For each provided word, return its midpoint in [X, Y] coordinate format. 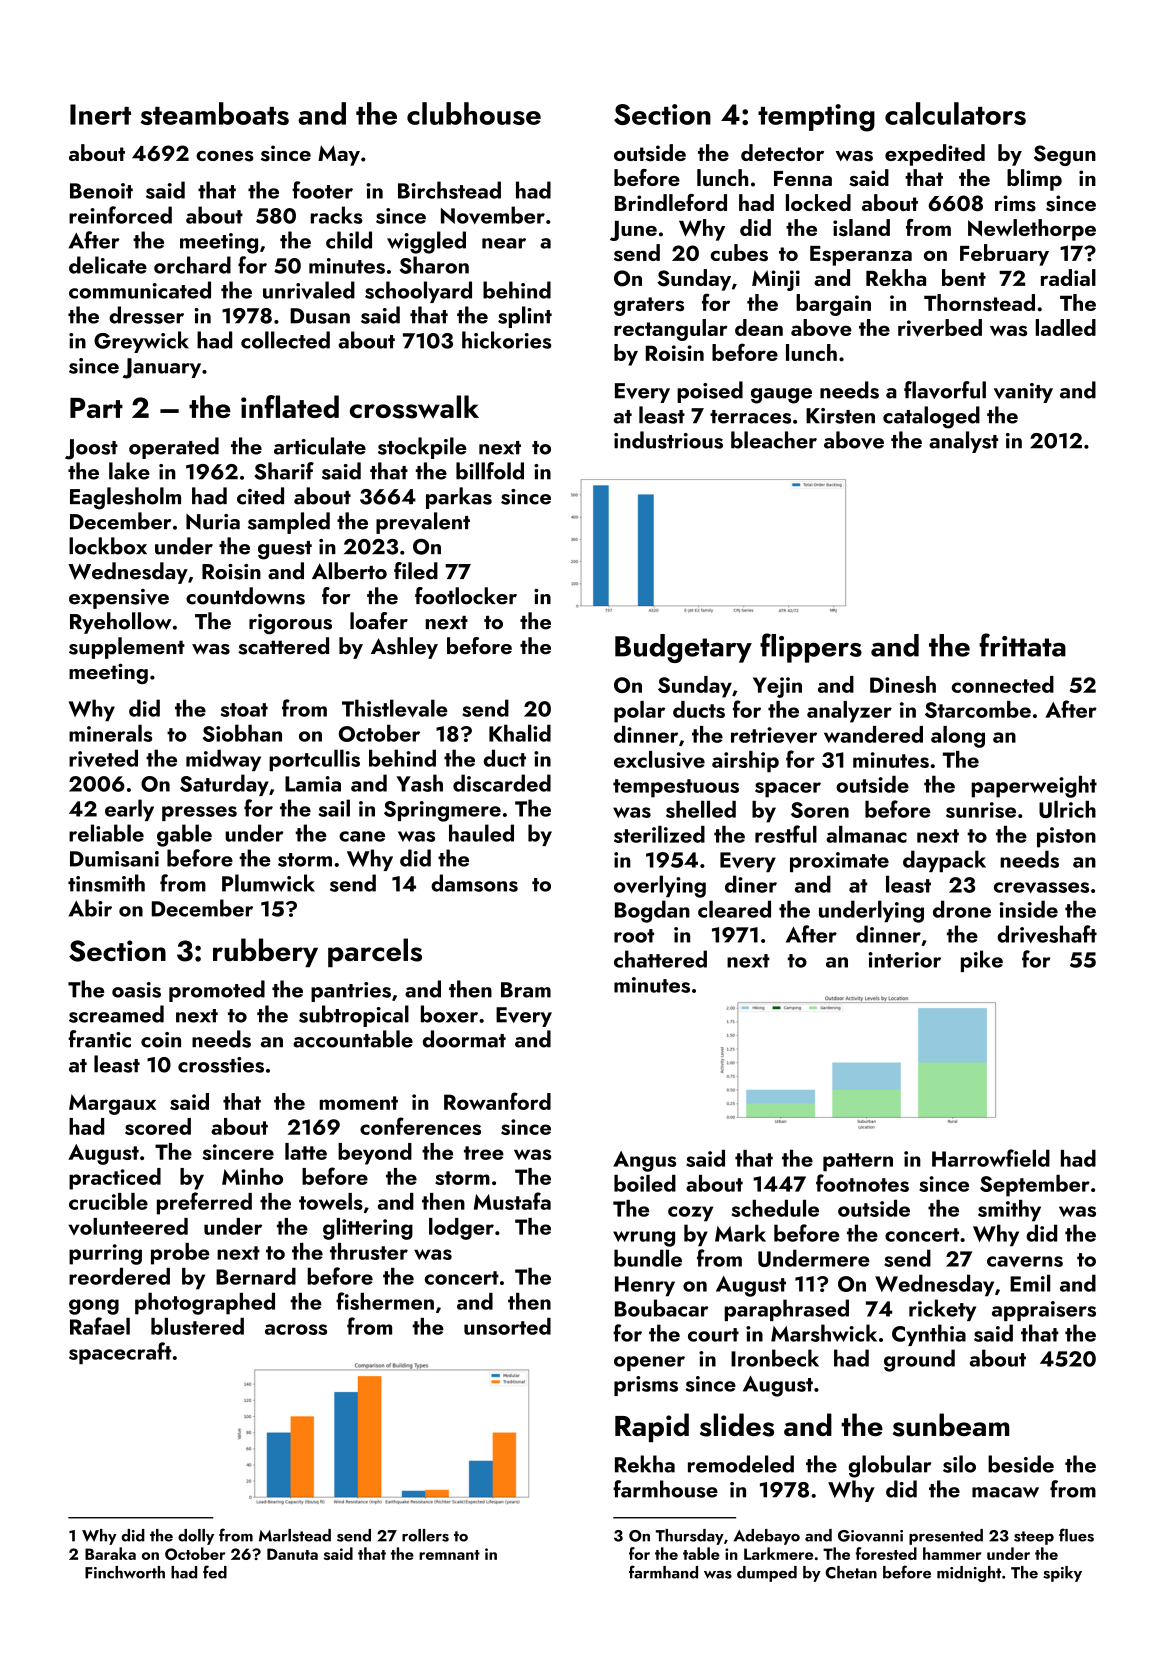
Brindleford [671, 202]
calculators [955, 113]
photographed [205, 1304]
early [129, 810]
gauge [781, 396]
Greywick [141, 342]
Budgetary [683, 648]
